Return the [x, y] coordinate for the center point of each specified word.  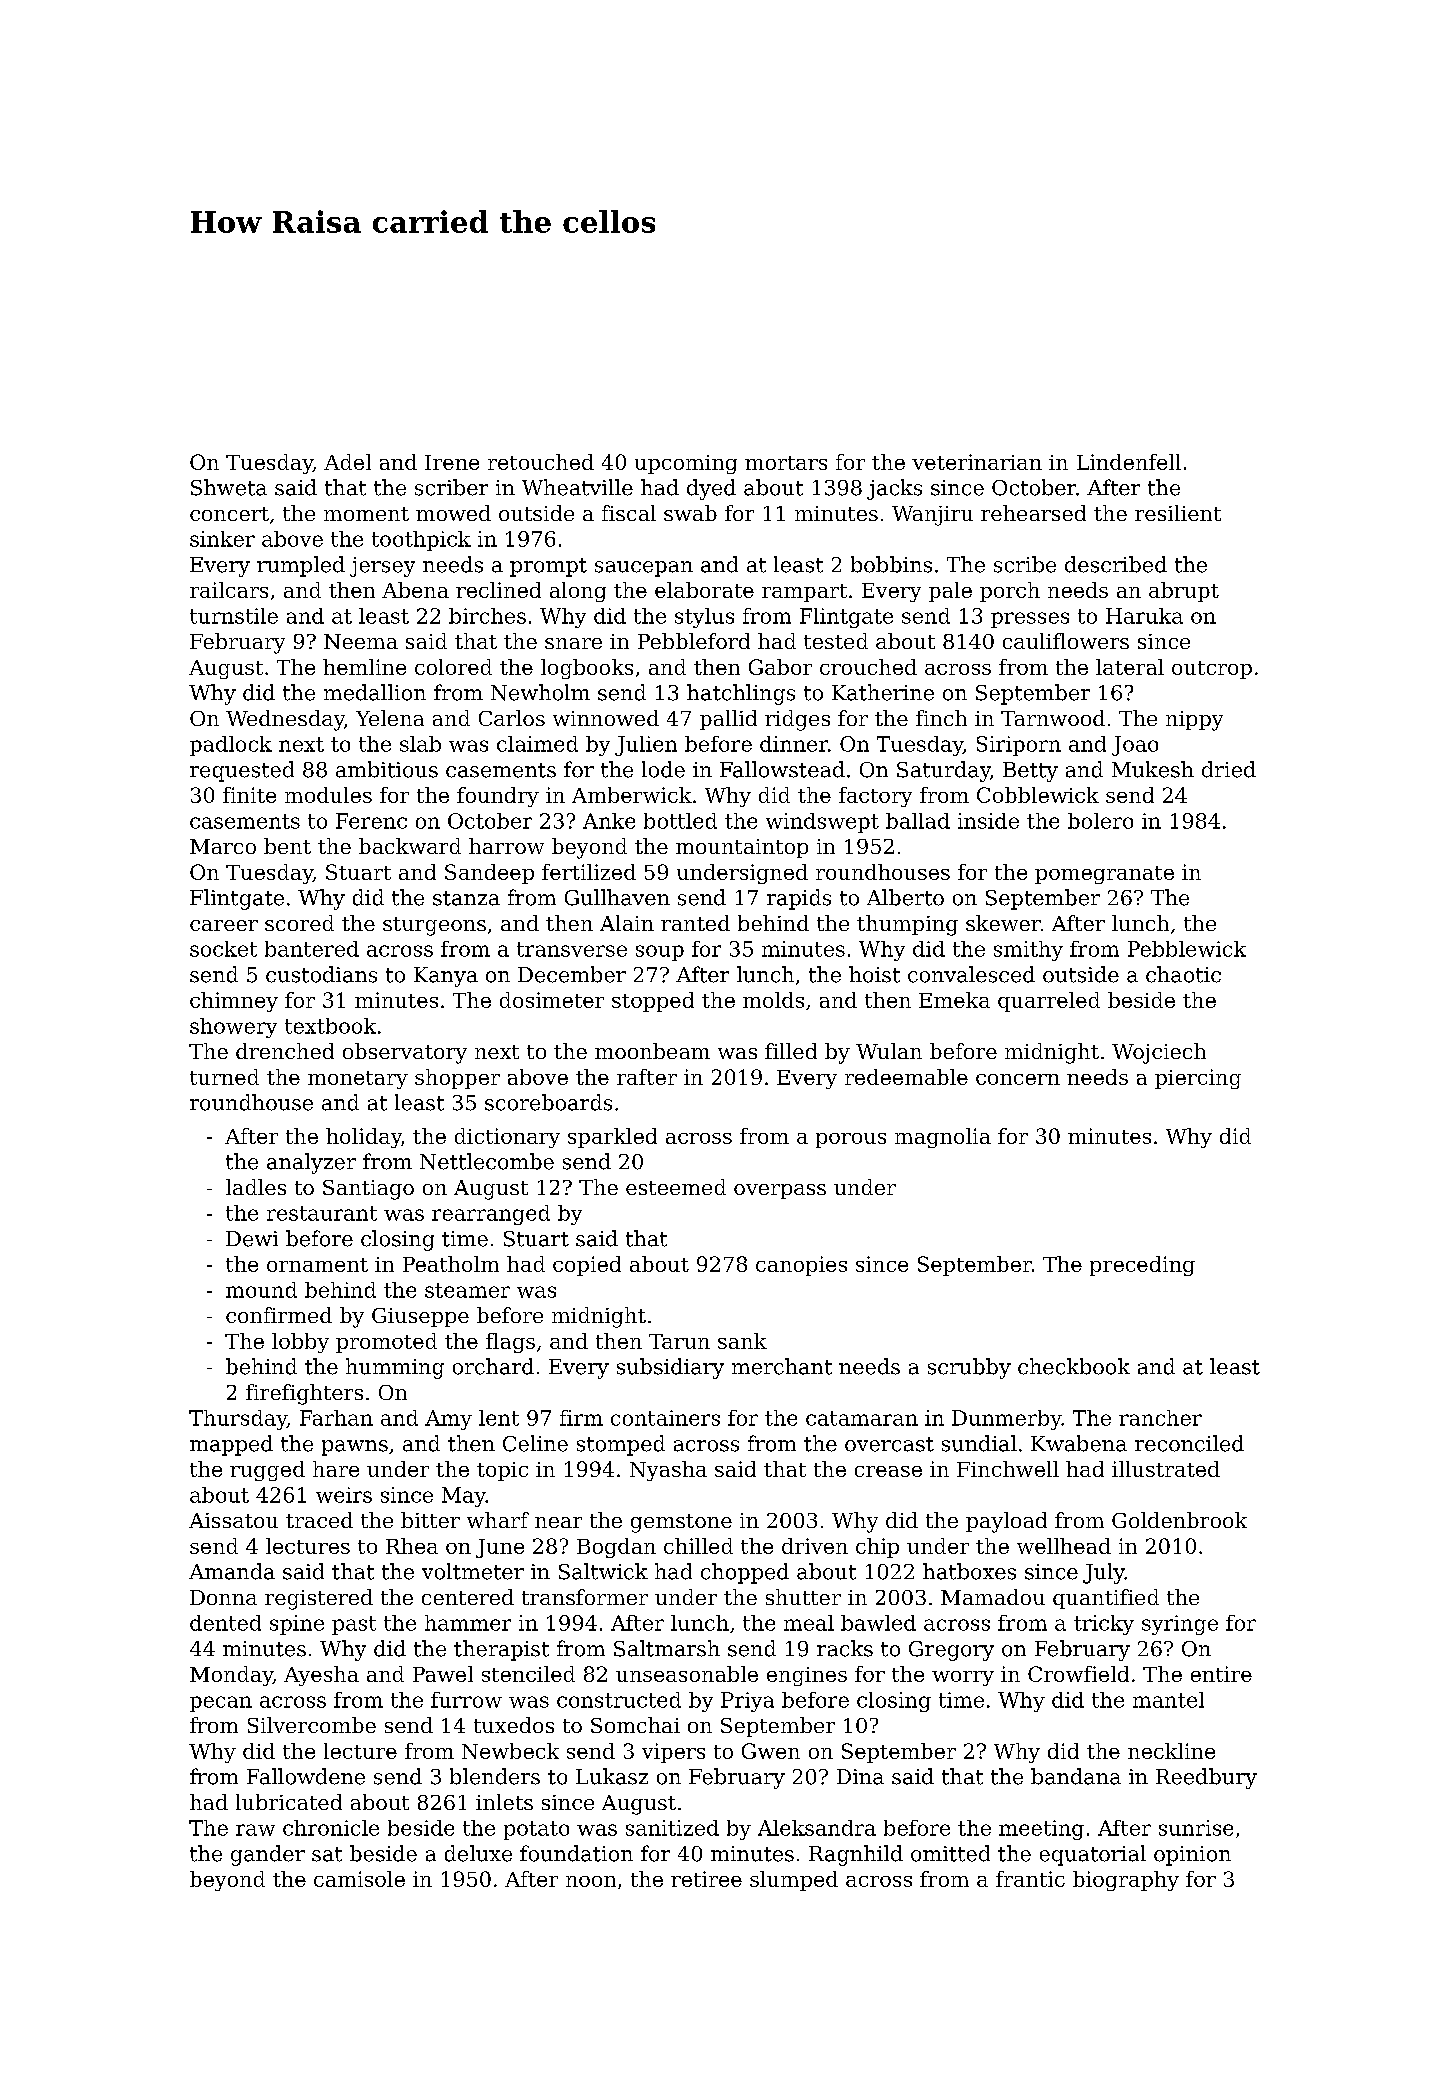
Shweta [229, 487]
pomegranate [1104, 875]
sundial [979, 1443]
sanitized [672, 1828]
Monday [231, 1676]
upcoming [686, 464]
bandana [1076, 1776]
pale [950, 592]
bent [287, 846]
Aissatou [233, 1520]
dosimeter [552, 1000]
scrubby [969, 1368]
